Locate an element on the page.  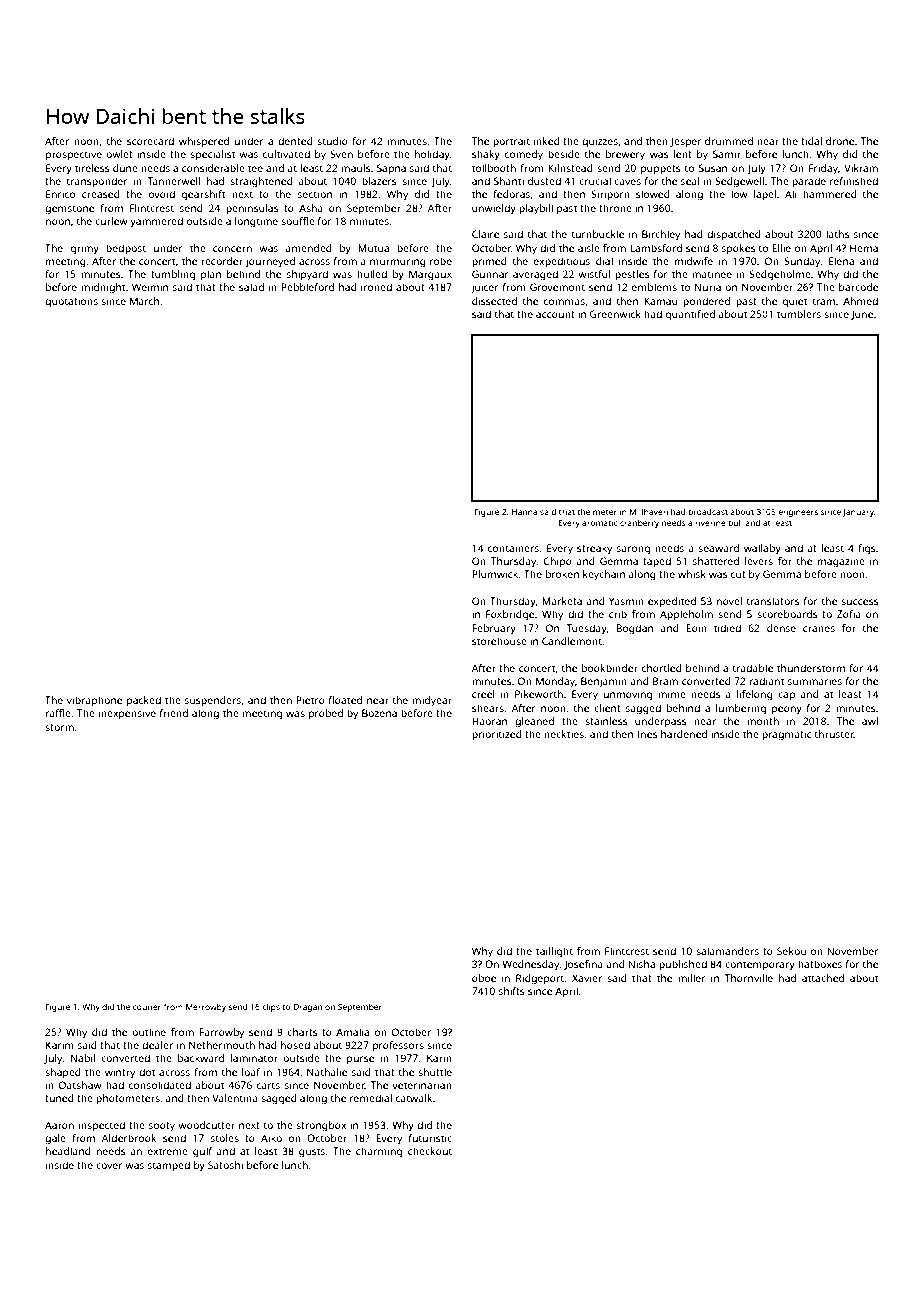
Wednesday is located at coordinates (531, 965).
